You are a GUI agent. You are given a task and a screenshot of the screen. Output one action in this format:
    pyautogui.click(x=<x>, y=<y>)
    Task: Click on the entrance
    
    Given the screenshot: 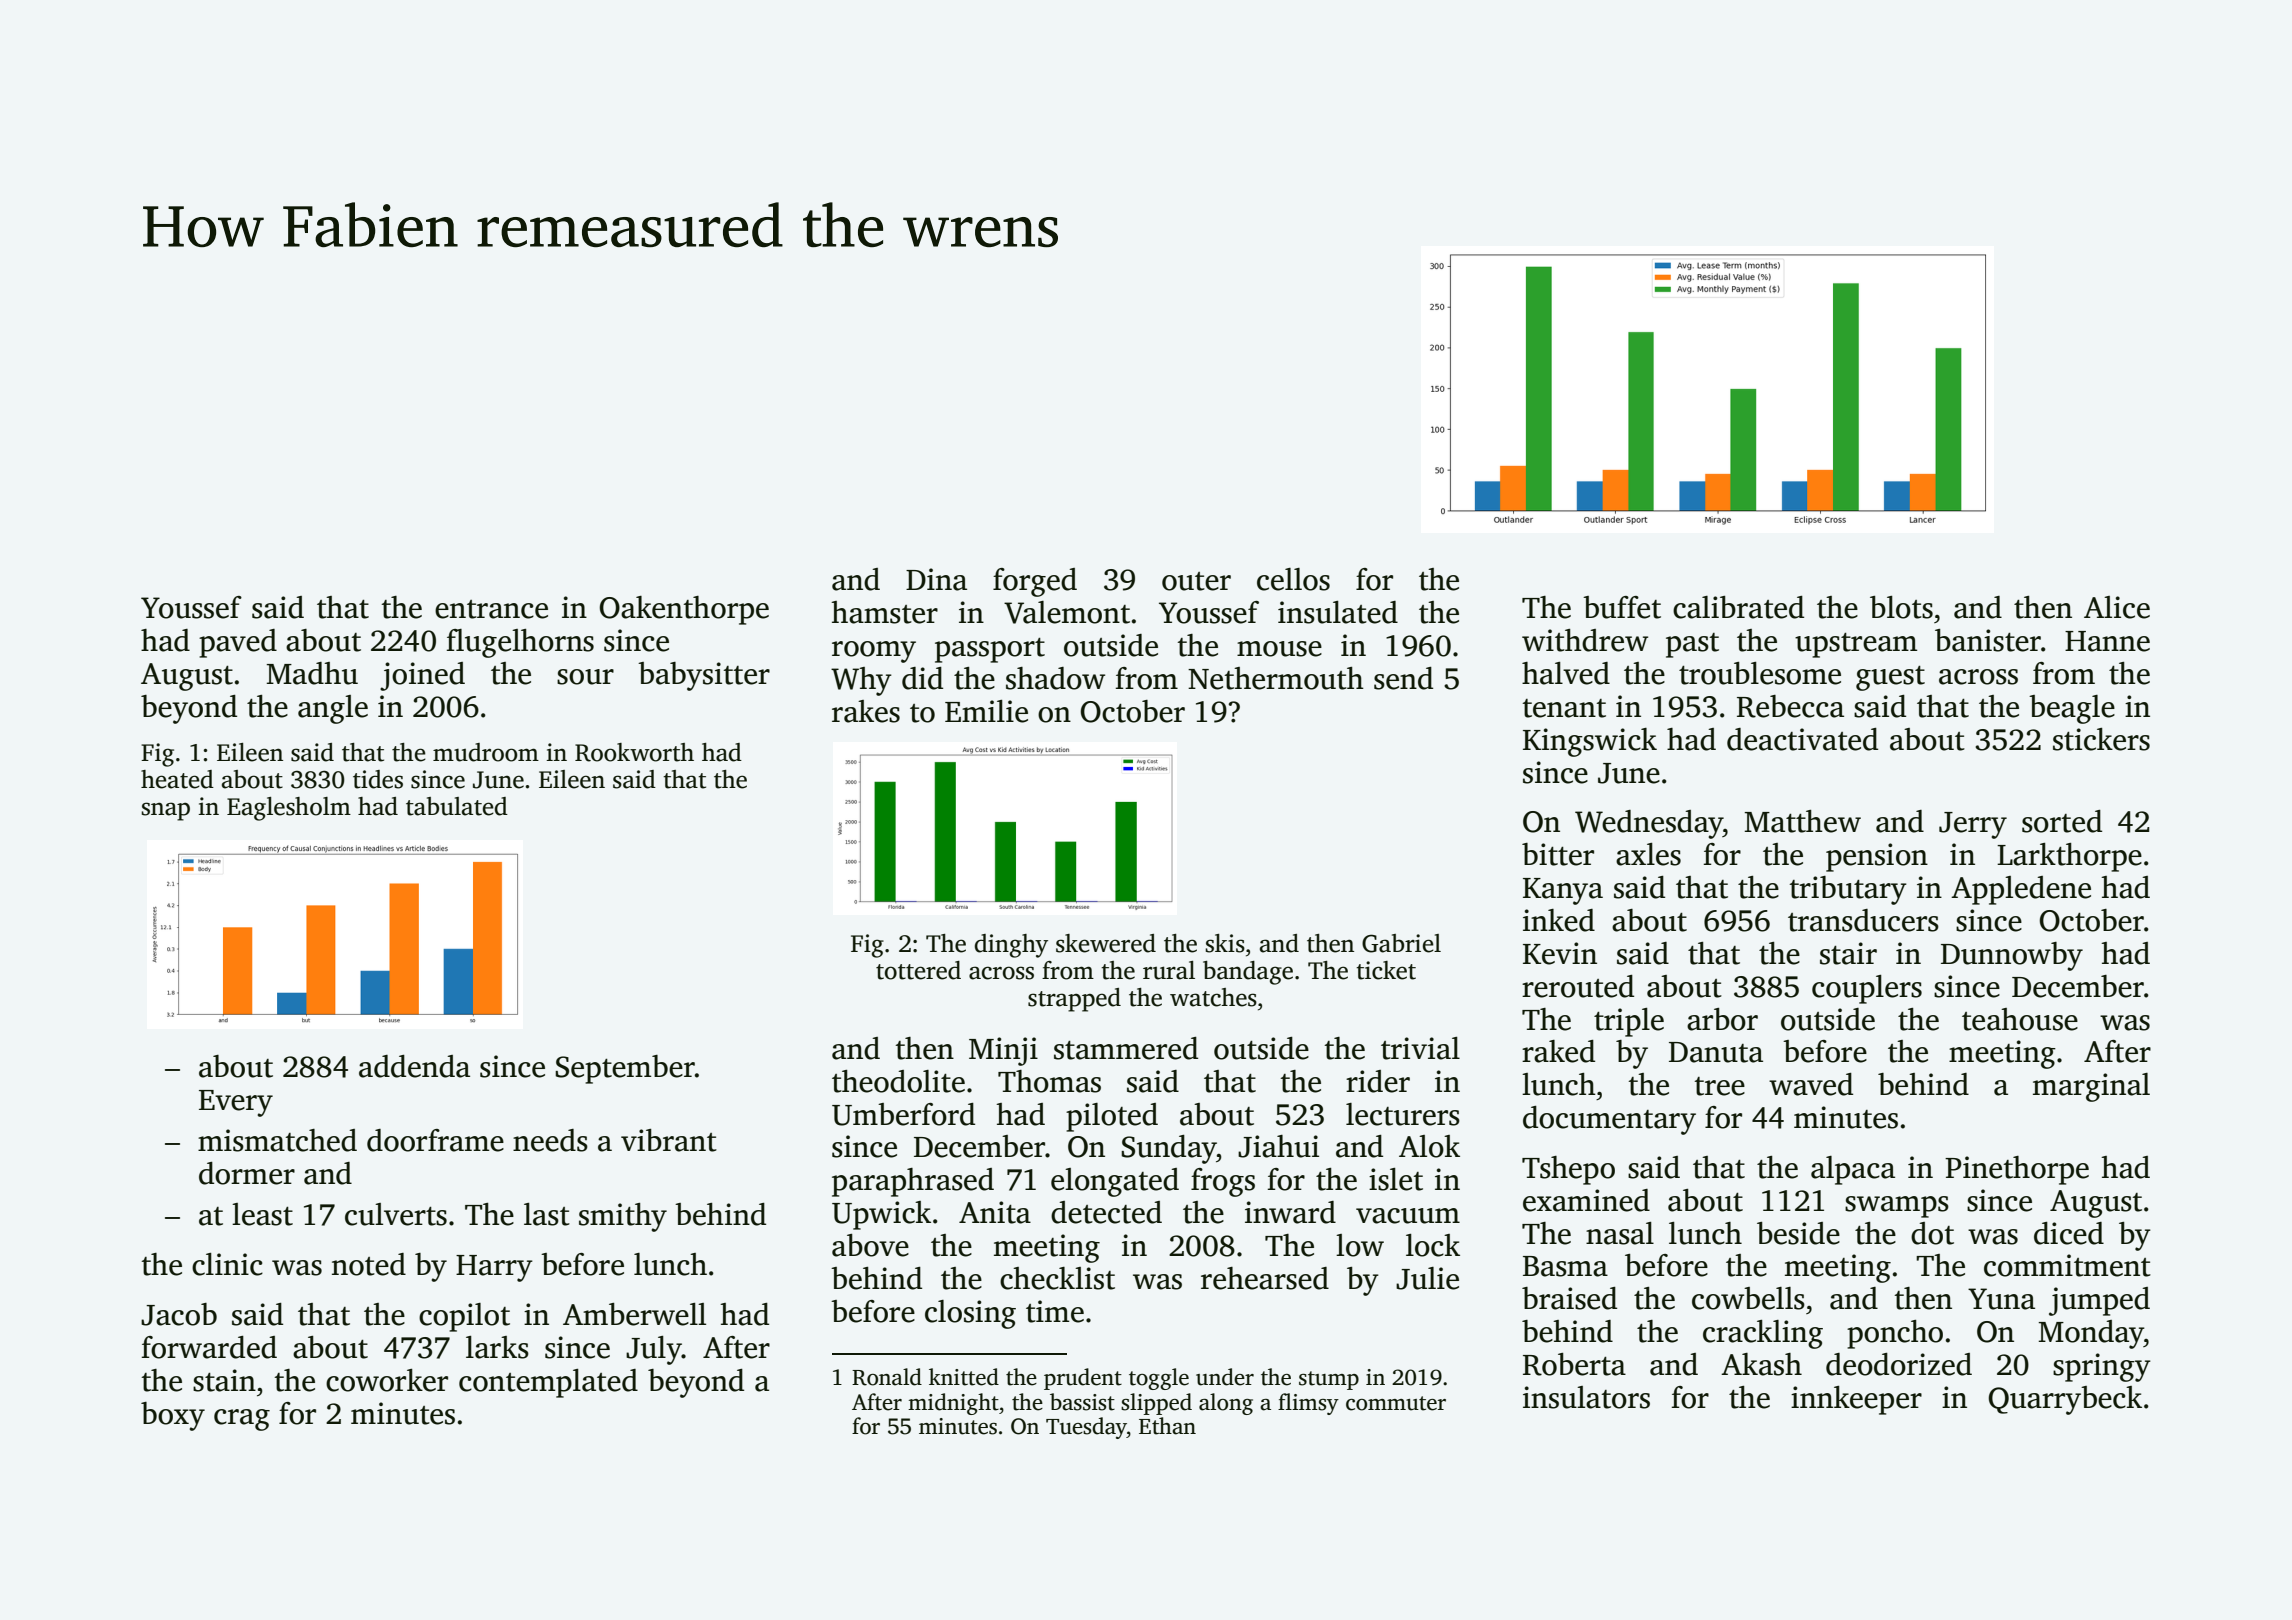 What is the action you would take?
    pyautogui.click(x=491, y=609)
